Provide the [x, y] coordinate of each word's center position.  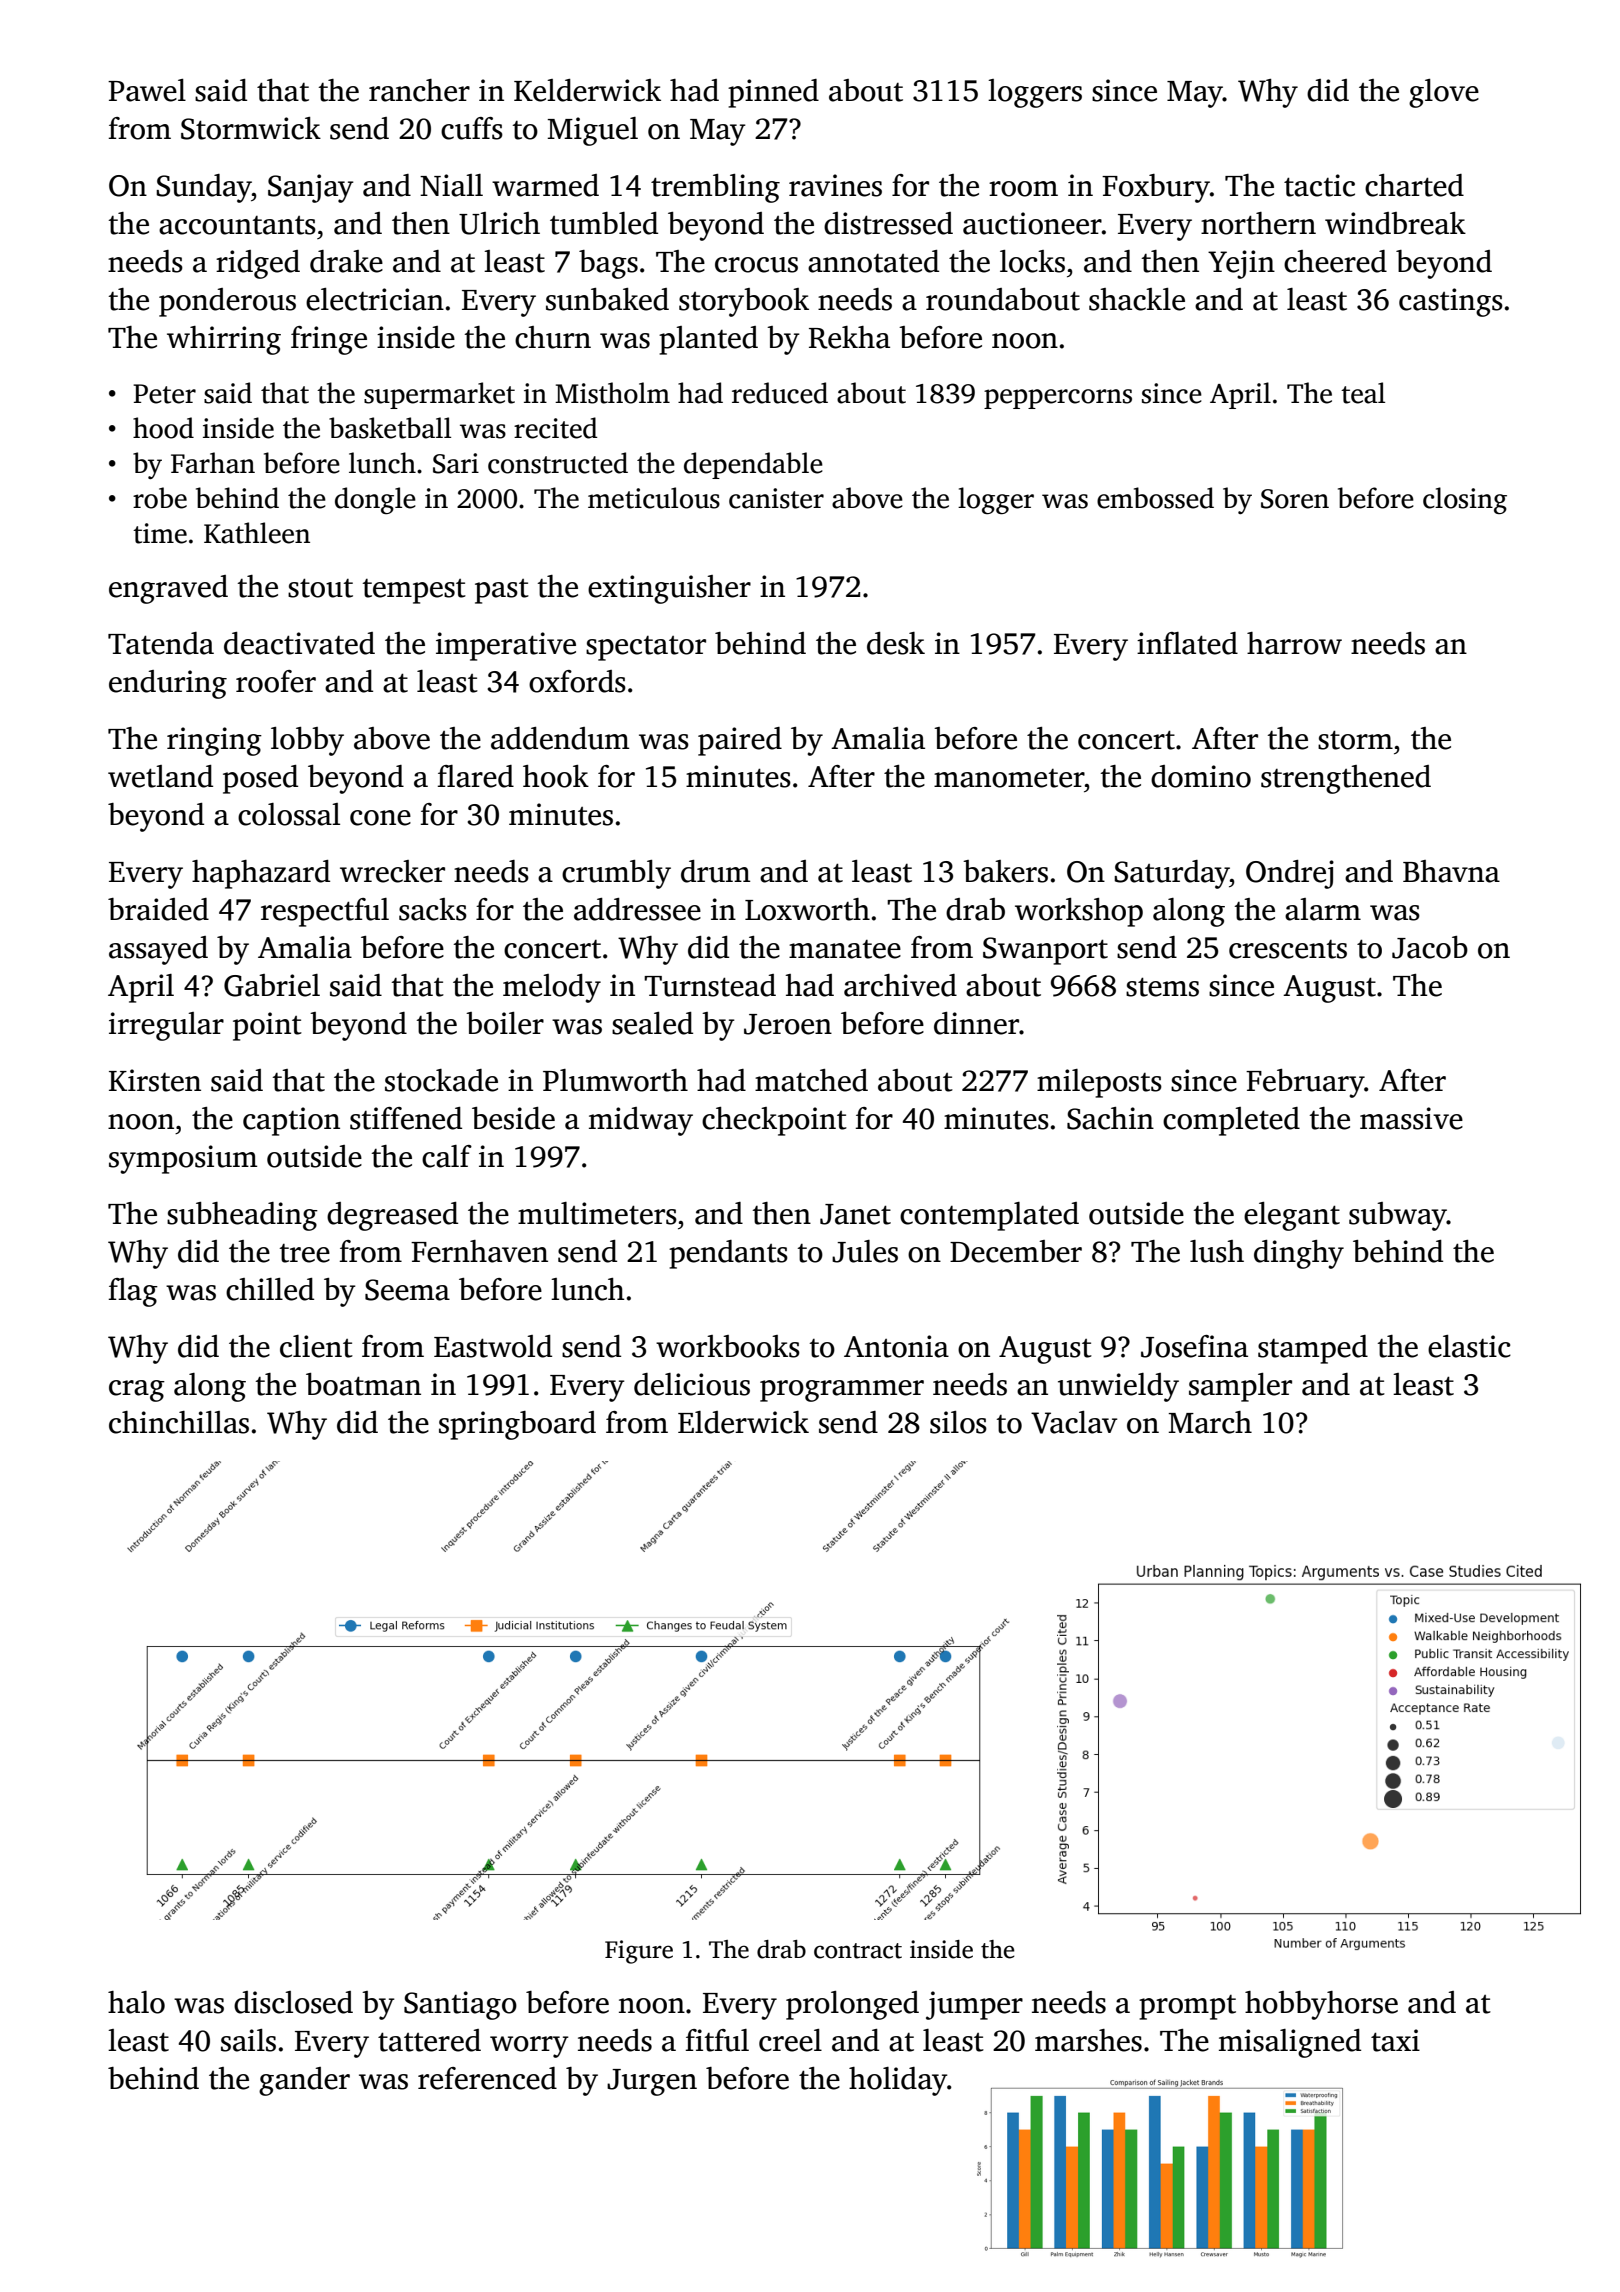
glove [1444, 93]
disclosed [293, 2002]
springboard [517, 1425]
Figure [639, 1952]
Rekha [849, 337]
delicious [692, 1384]
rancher [419, 90]
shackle [1137, 299]
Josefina [1194, 1346]
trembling [715, 188]
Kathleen [257, 533]
